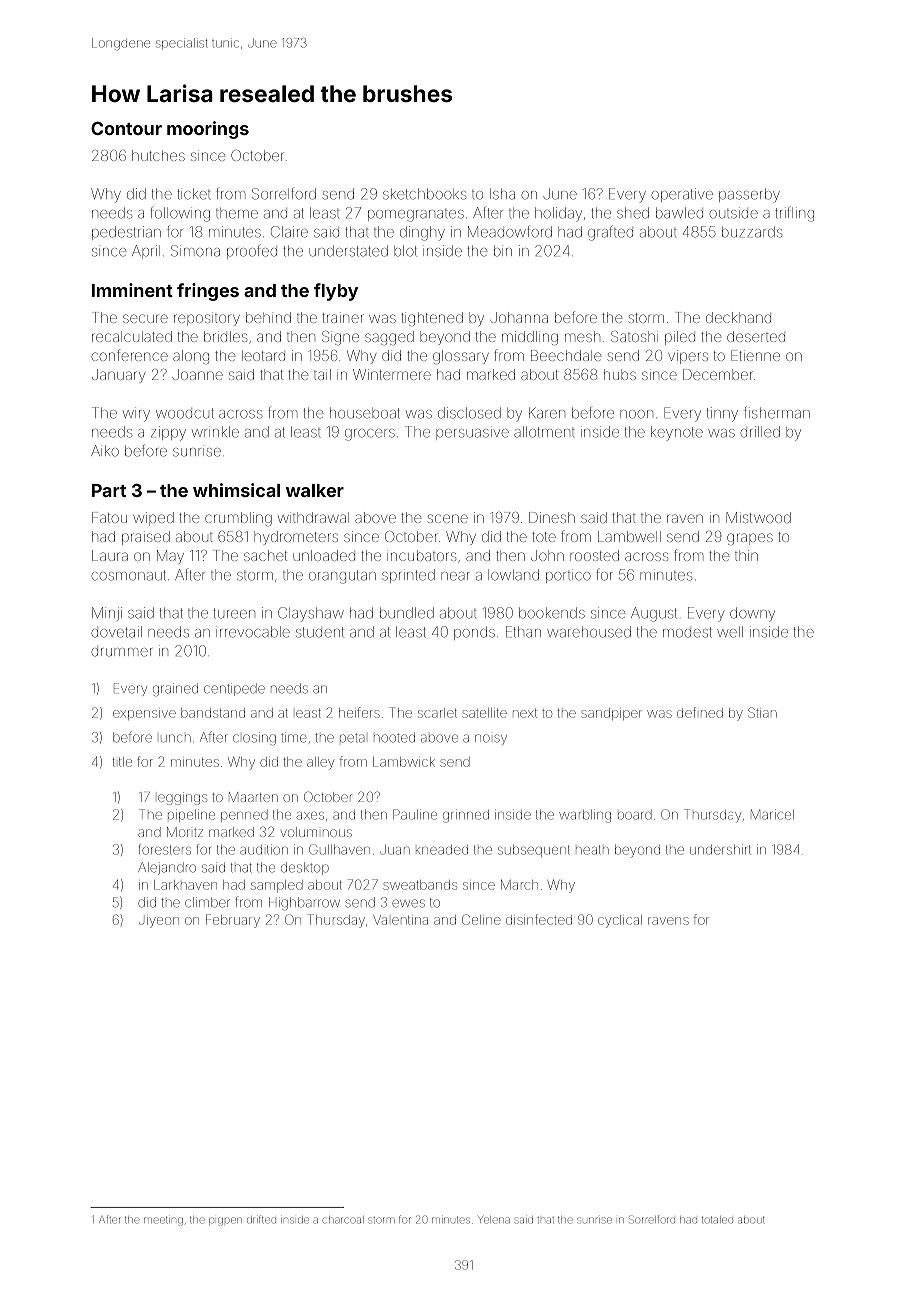 Image resolution: width=908 pixels, height=1316 pixels. What do you see at coordinates (213, 713) in the screenshot?
I see `bandstand` at bounding box center [213, 713].
